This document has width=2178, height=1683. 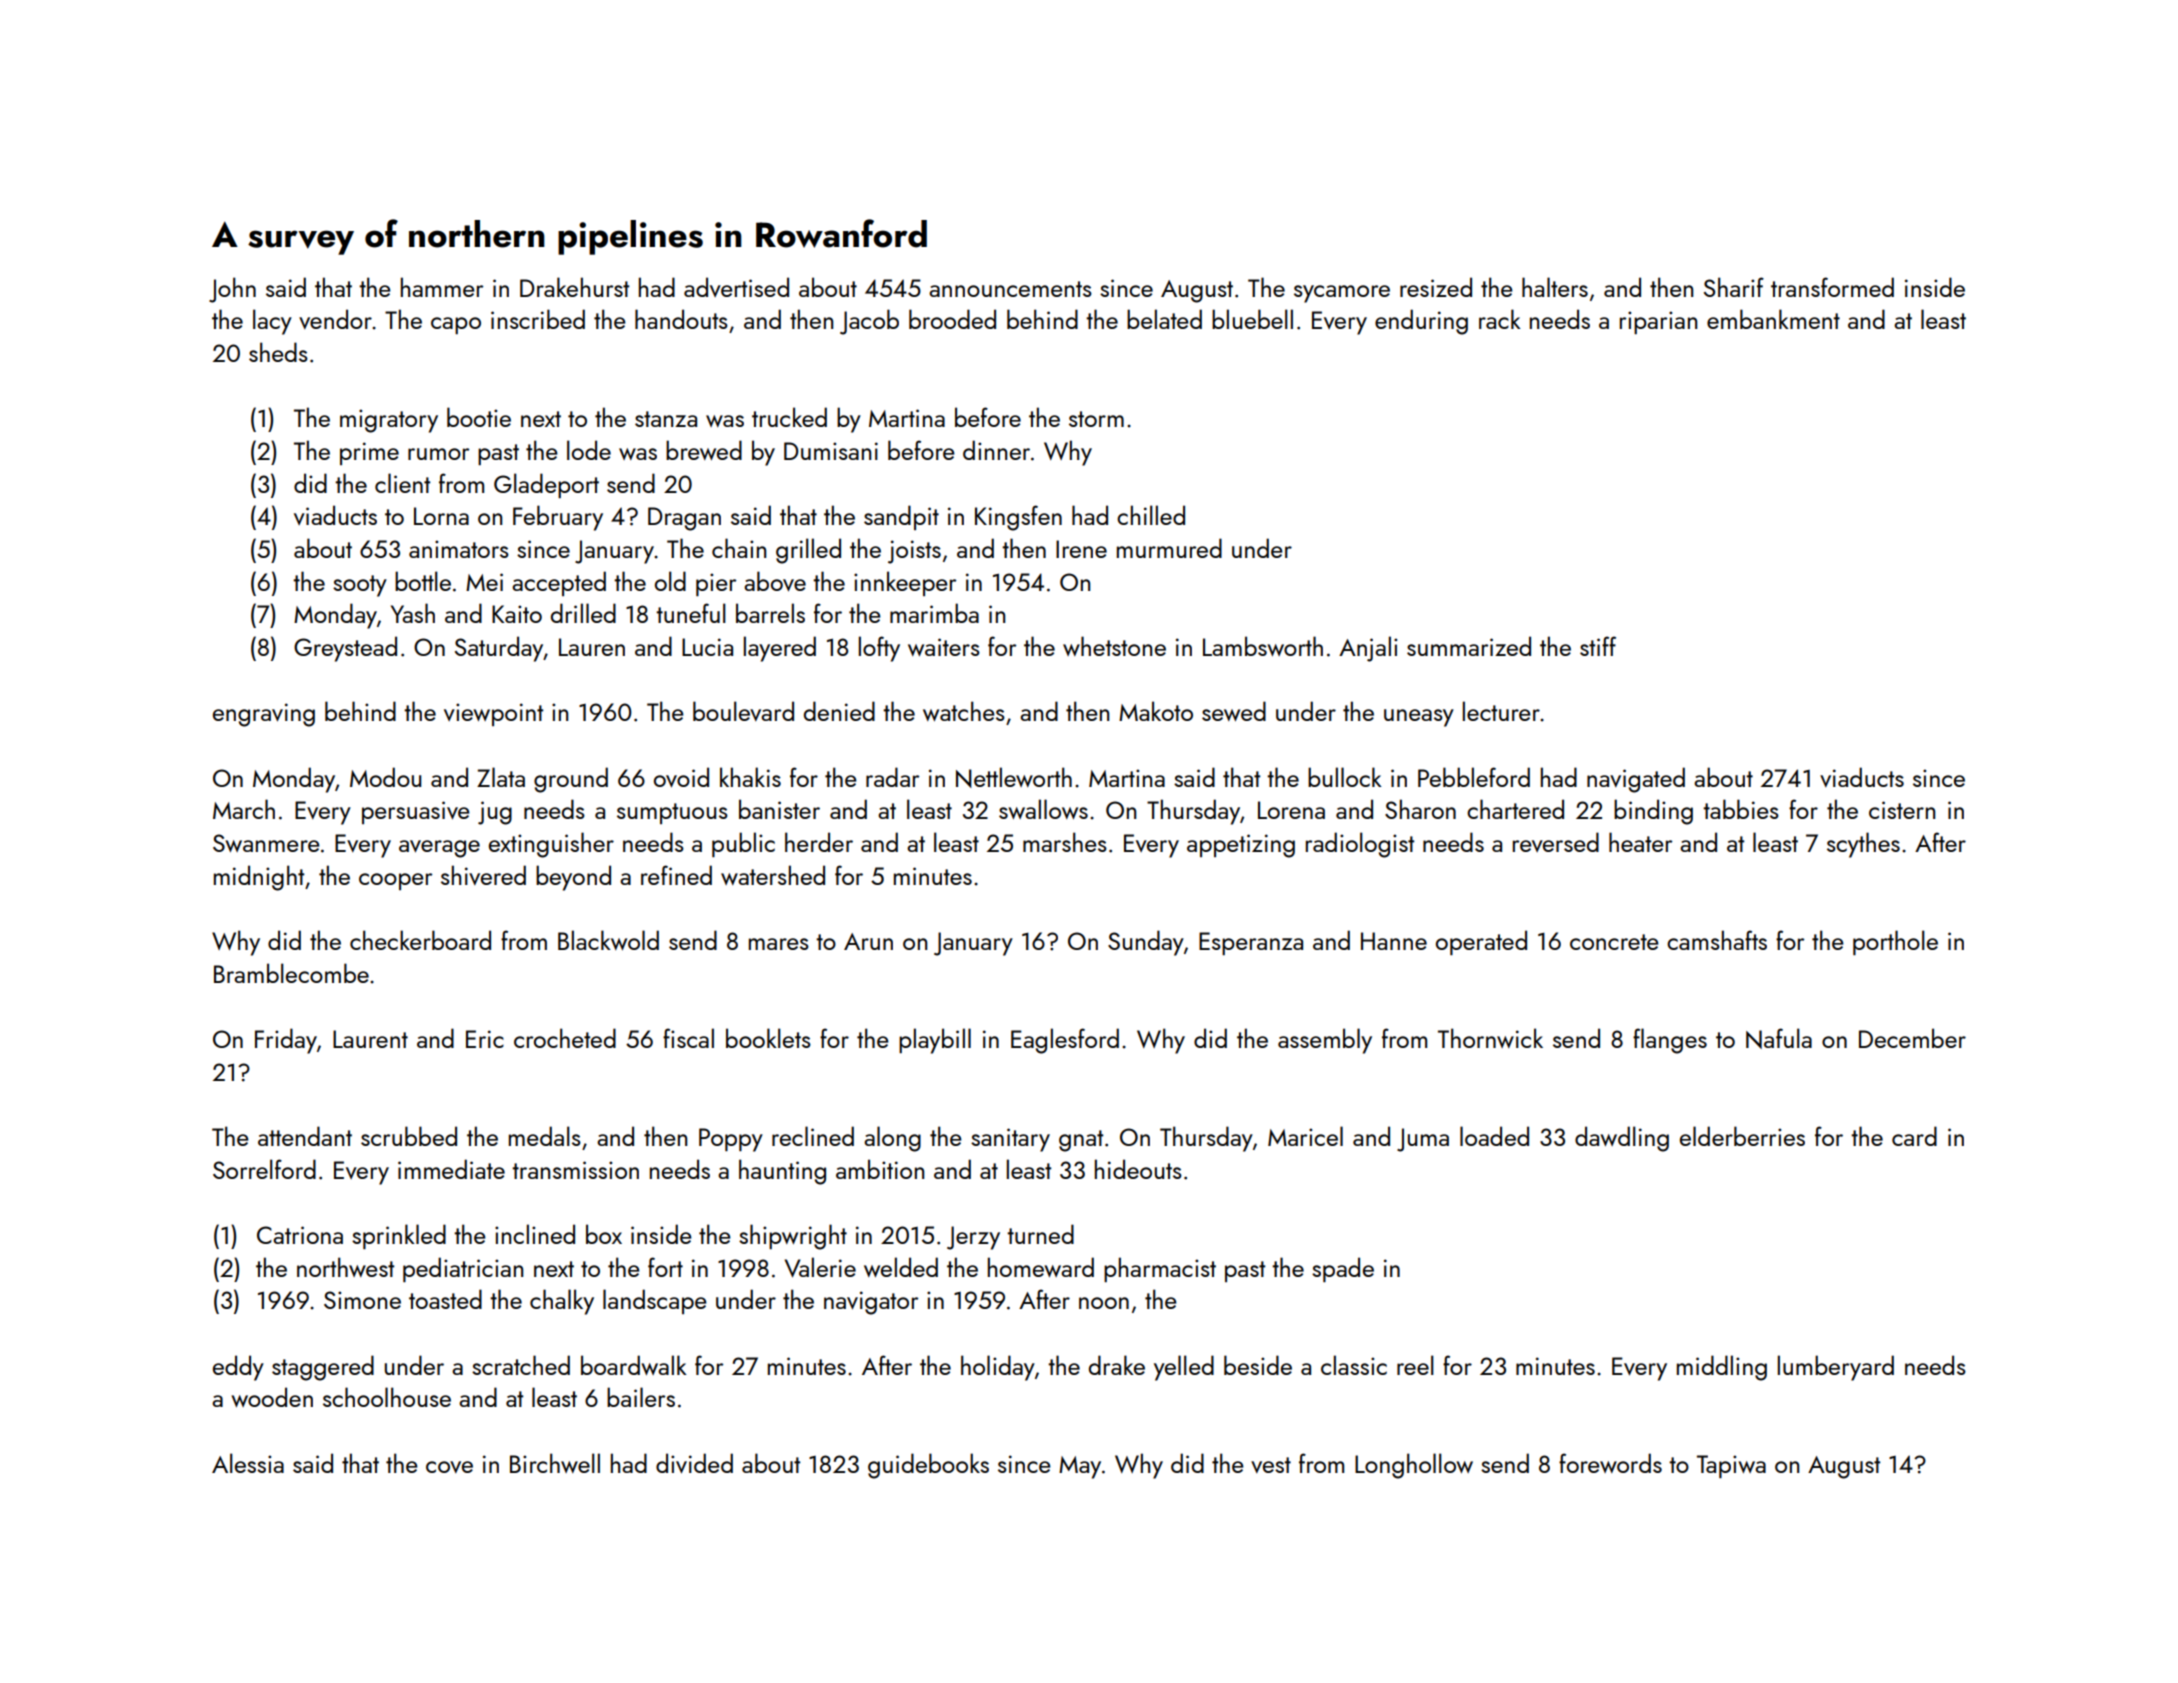 I want to click on resized, so click(x=1436, y=287).
